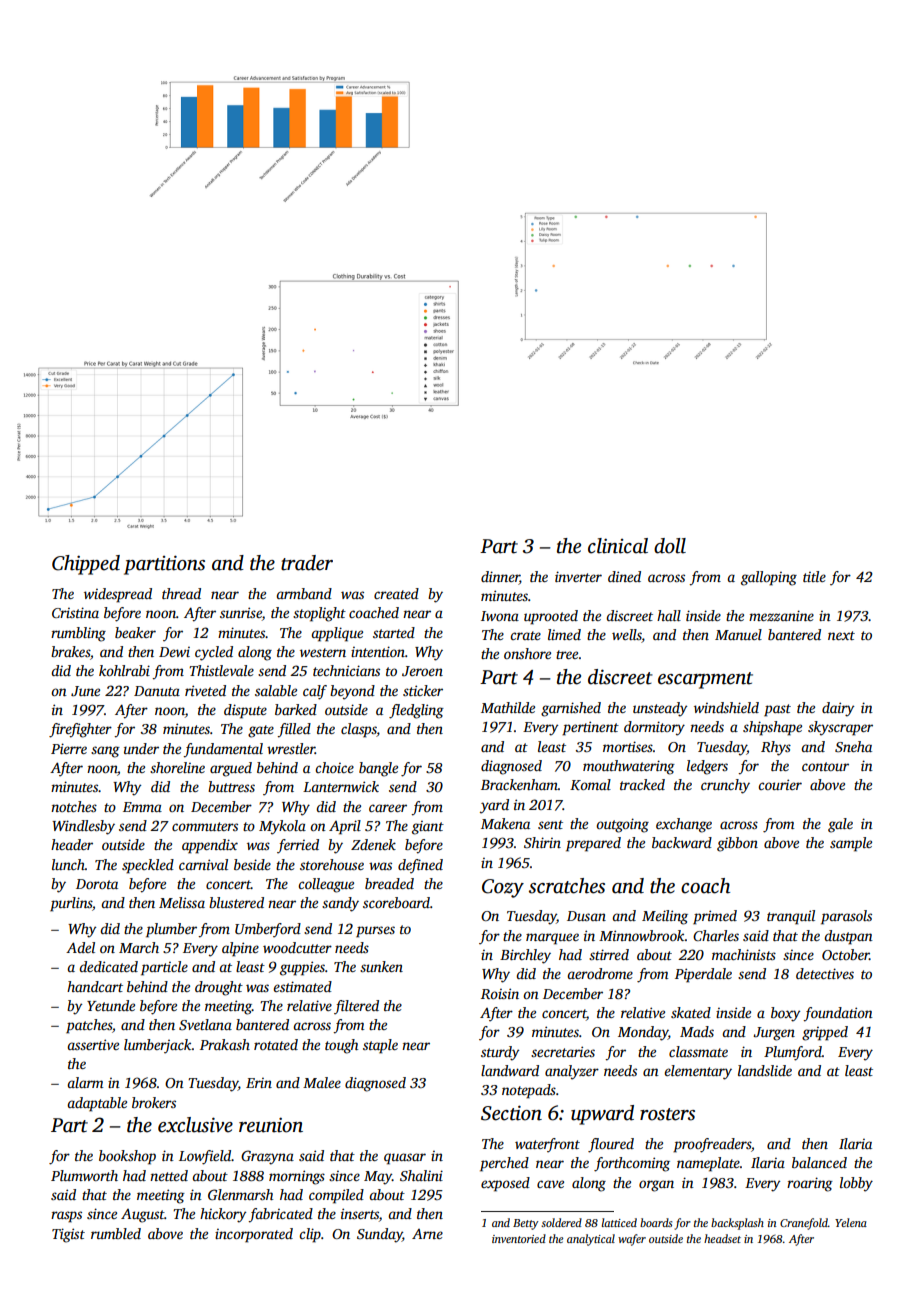 This image has width=924, height=1308. Describe the element at coordinates (602, 1115) in the image. I see `upward` at that location.
